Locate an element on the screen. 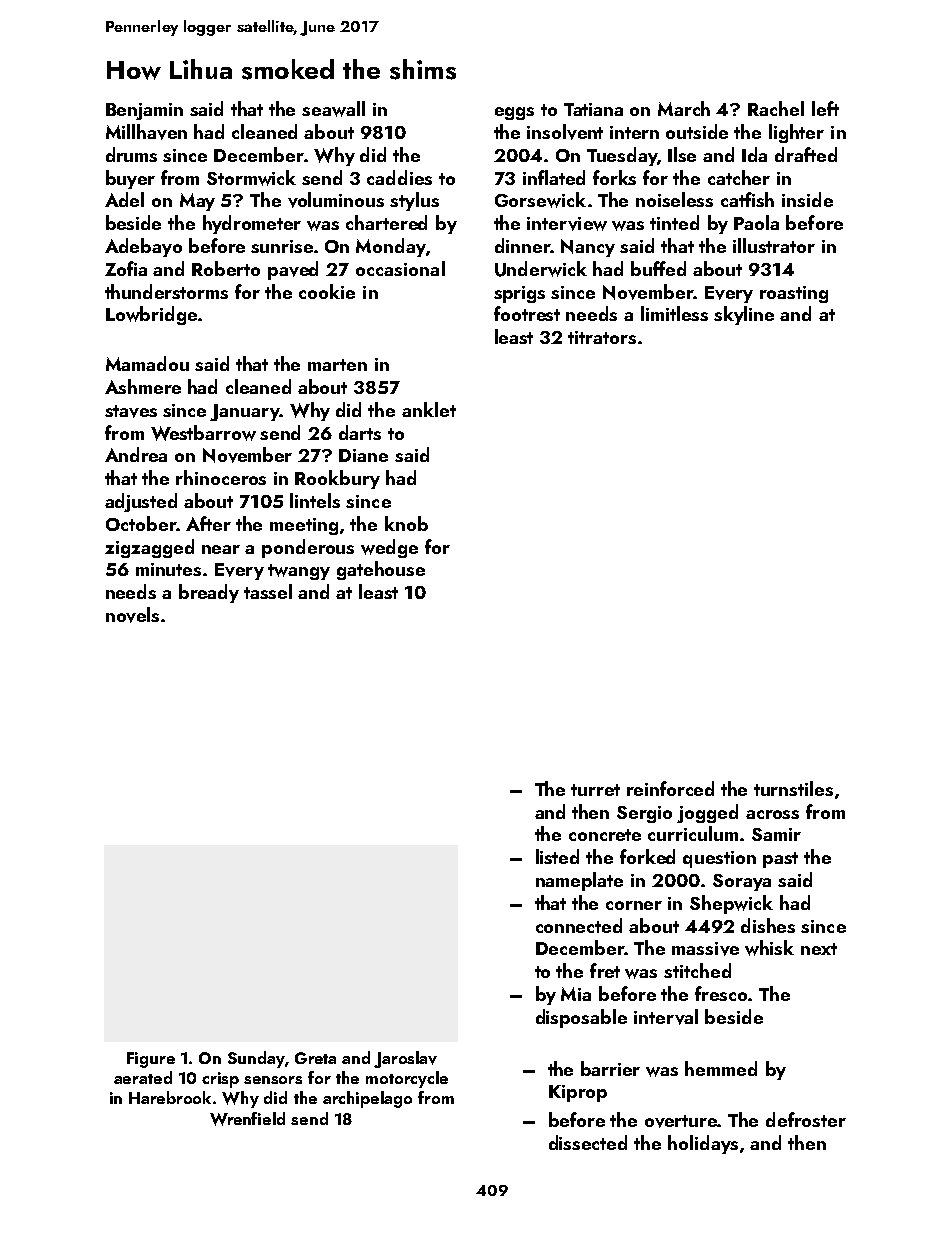 The height and width of the screenshot is (1233, 952). Benjamin is located at coordinates (144, 111).
